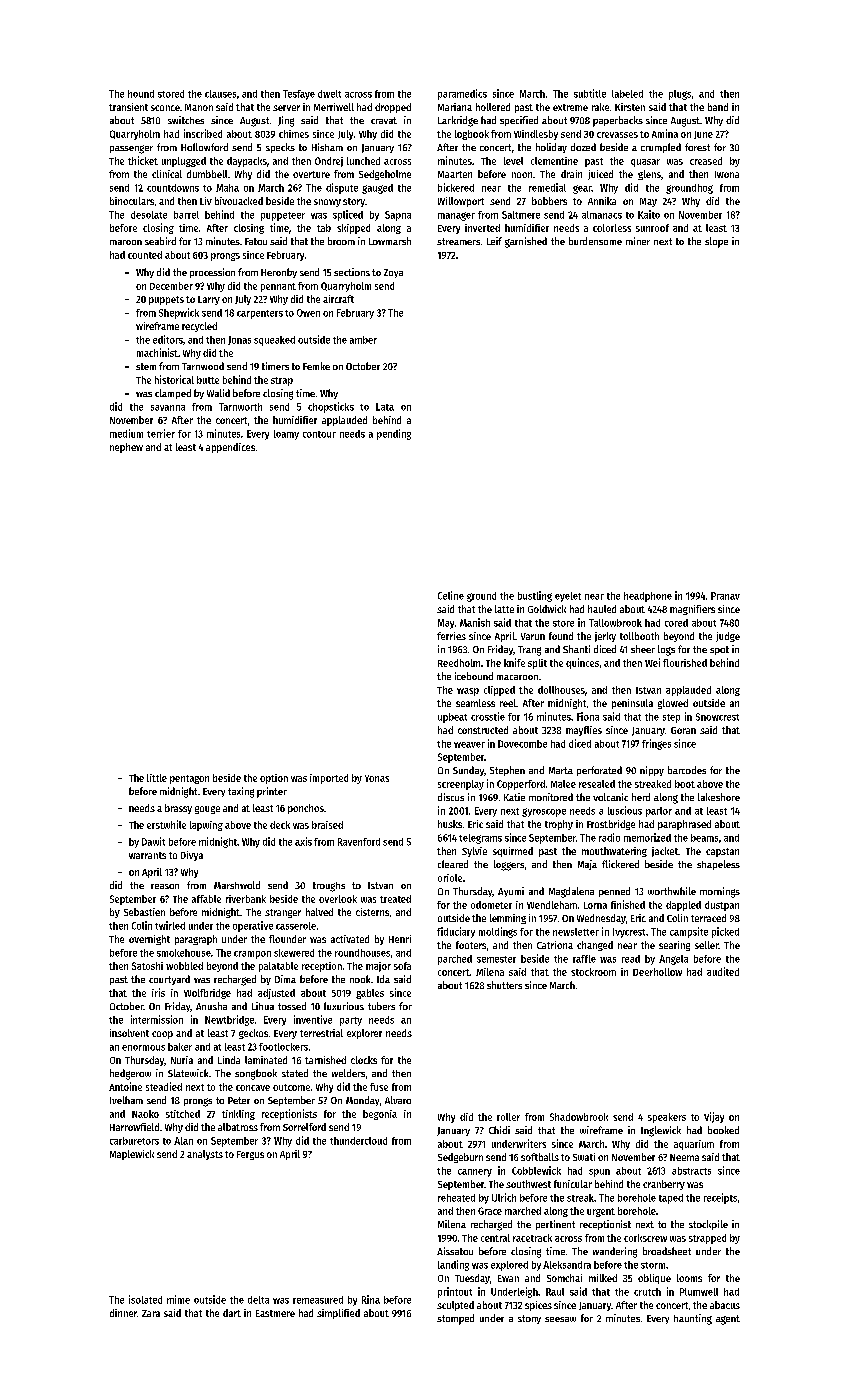  What do you see at coordinates (469, 745) in the screenshot?
I see `weaver` at bounding box center [469, 745].
